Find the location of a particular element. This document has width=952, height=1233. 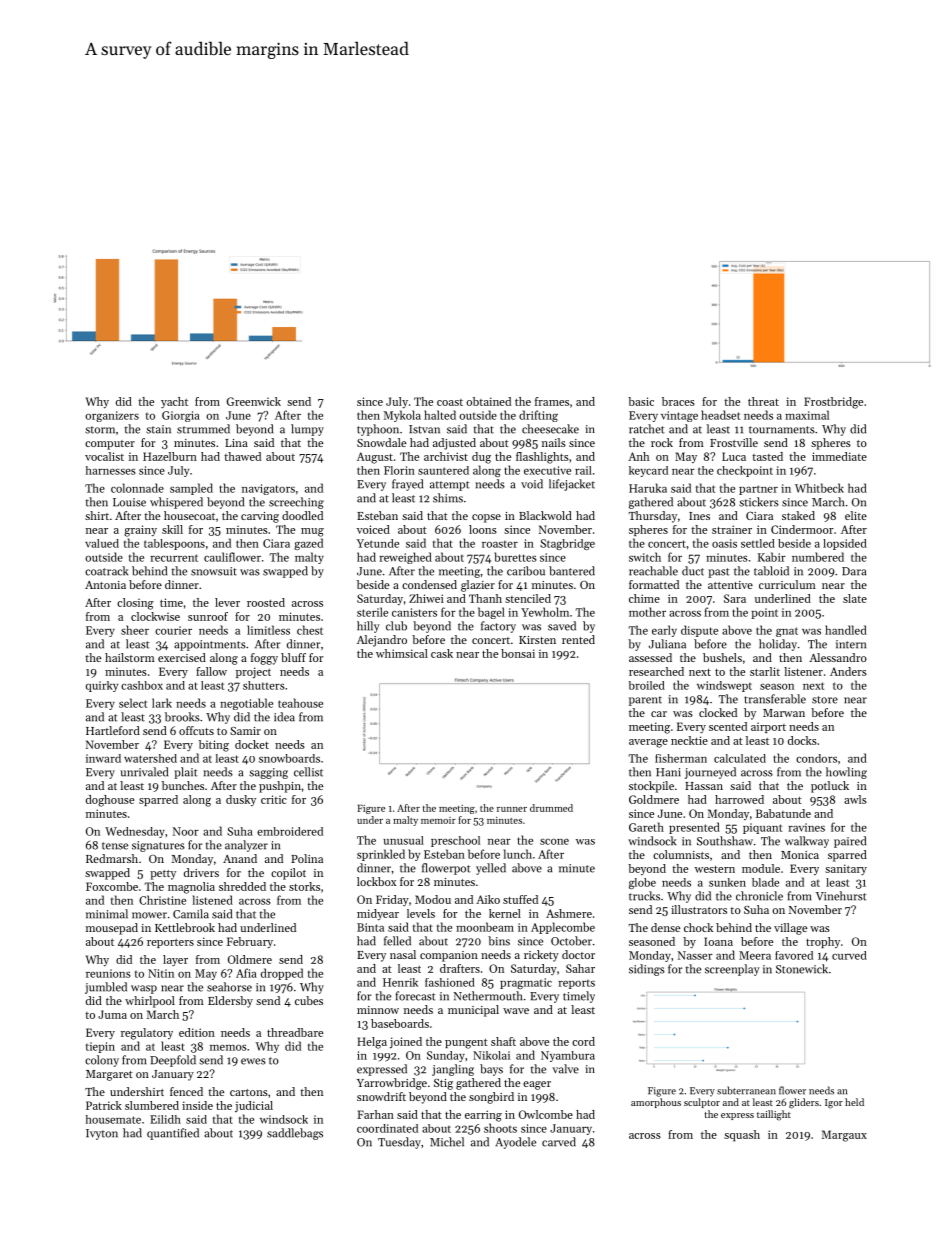

dispute is located at coordinates (699, 631).
